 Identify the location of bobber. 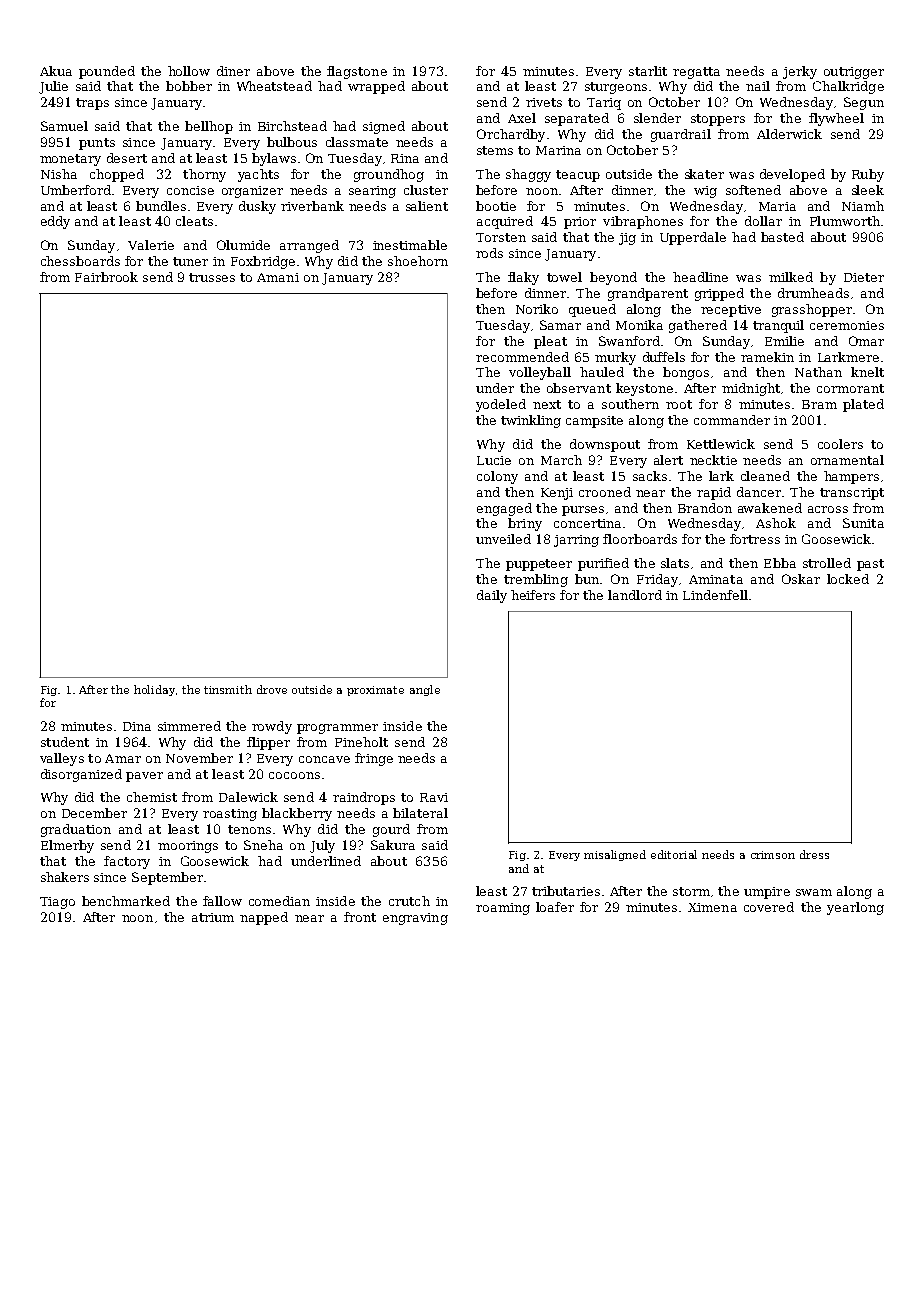
(189, 86).
